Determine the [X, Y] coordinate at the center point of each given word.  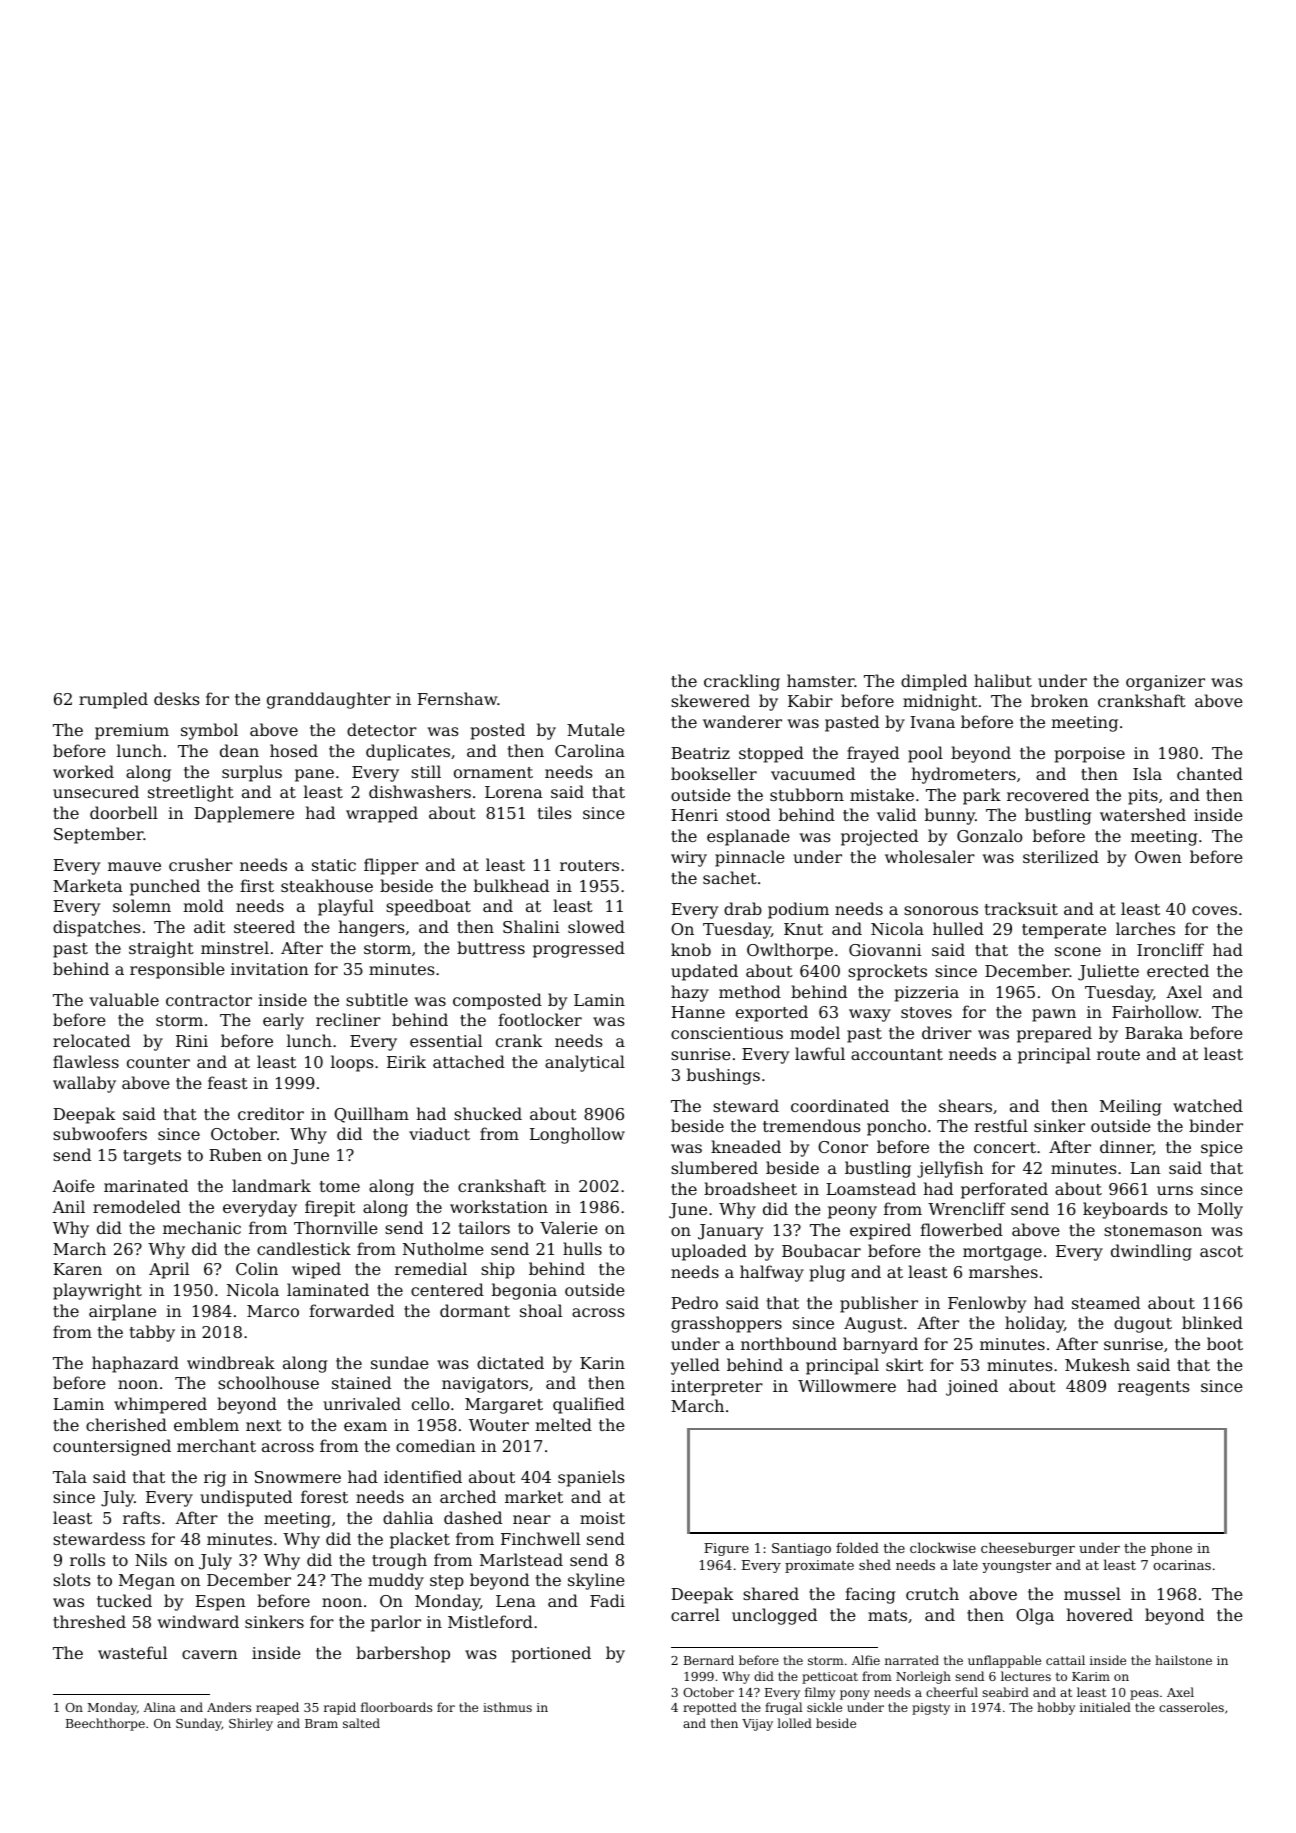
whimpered [160, 1405]
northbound [789, 1343]
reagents [1153, 1388]
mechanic [202, 1227]
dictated [510, 1362]
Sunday [199, 1724]
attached [469, 1061]
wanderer [742, 721]
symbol [209, 731]
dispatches [96, 928]
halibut [1003, 680]
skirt [904, 1364]
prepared [1054, 1034]
